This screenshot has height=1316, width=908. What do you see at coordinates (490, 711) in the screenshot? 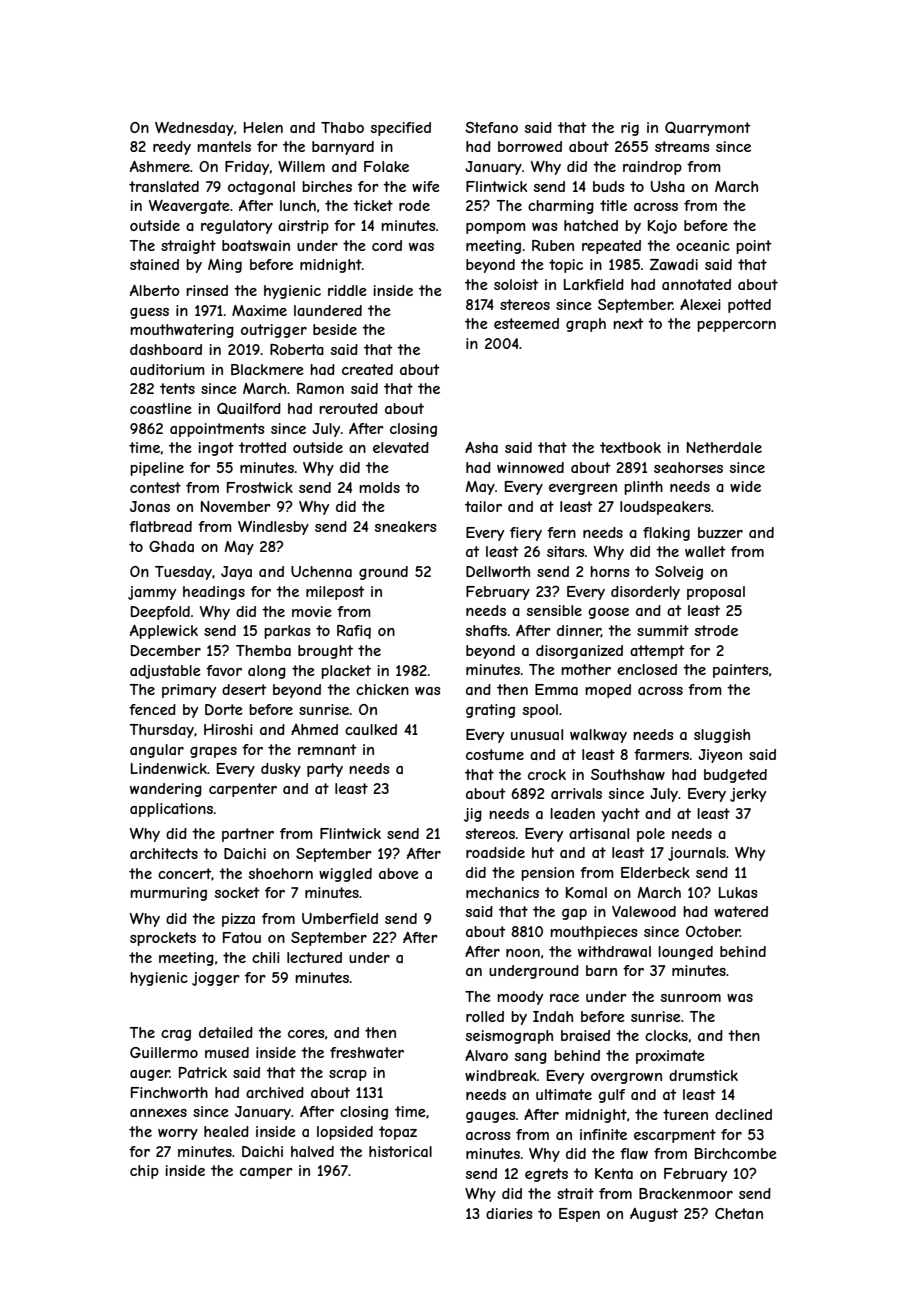
I see `grating` at bounding box center [490, 711].
